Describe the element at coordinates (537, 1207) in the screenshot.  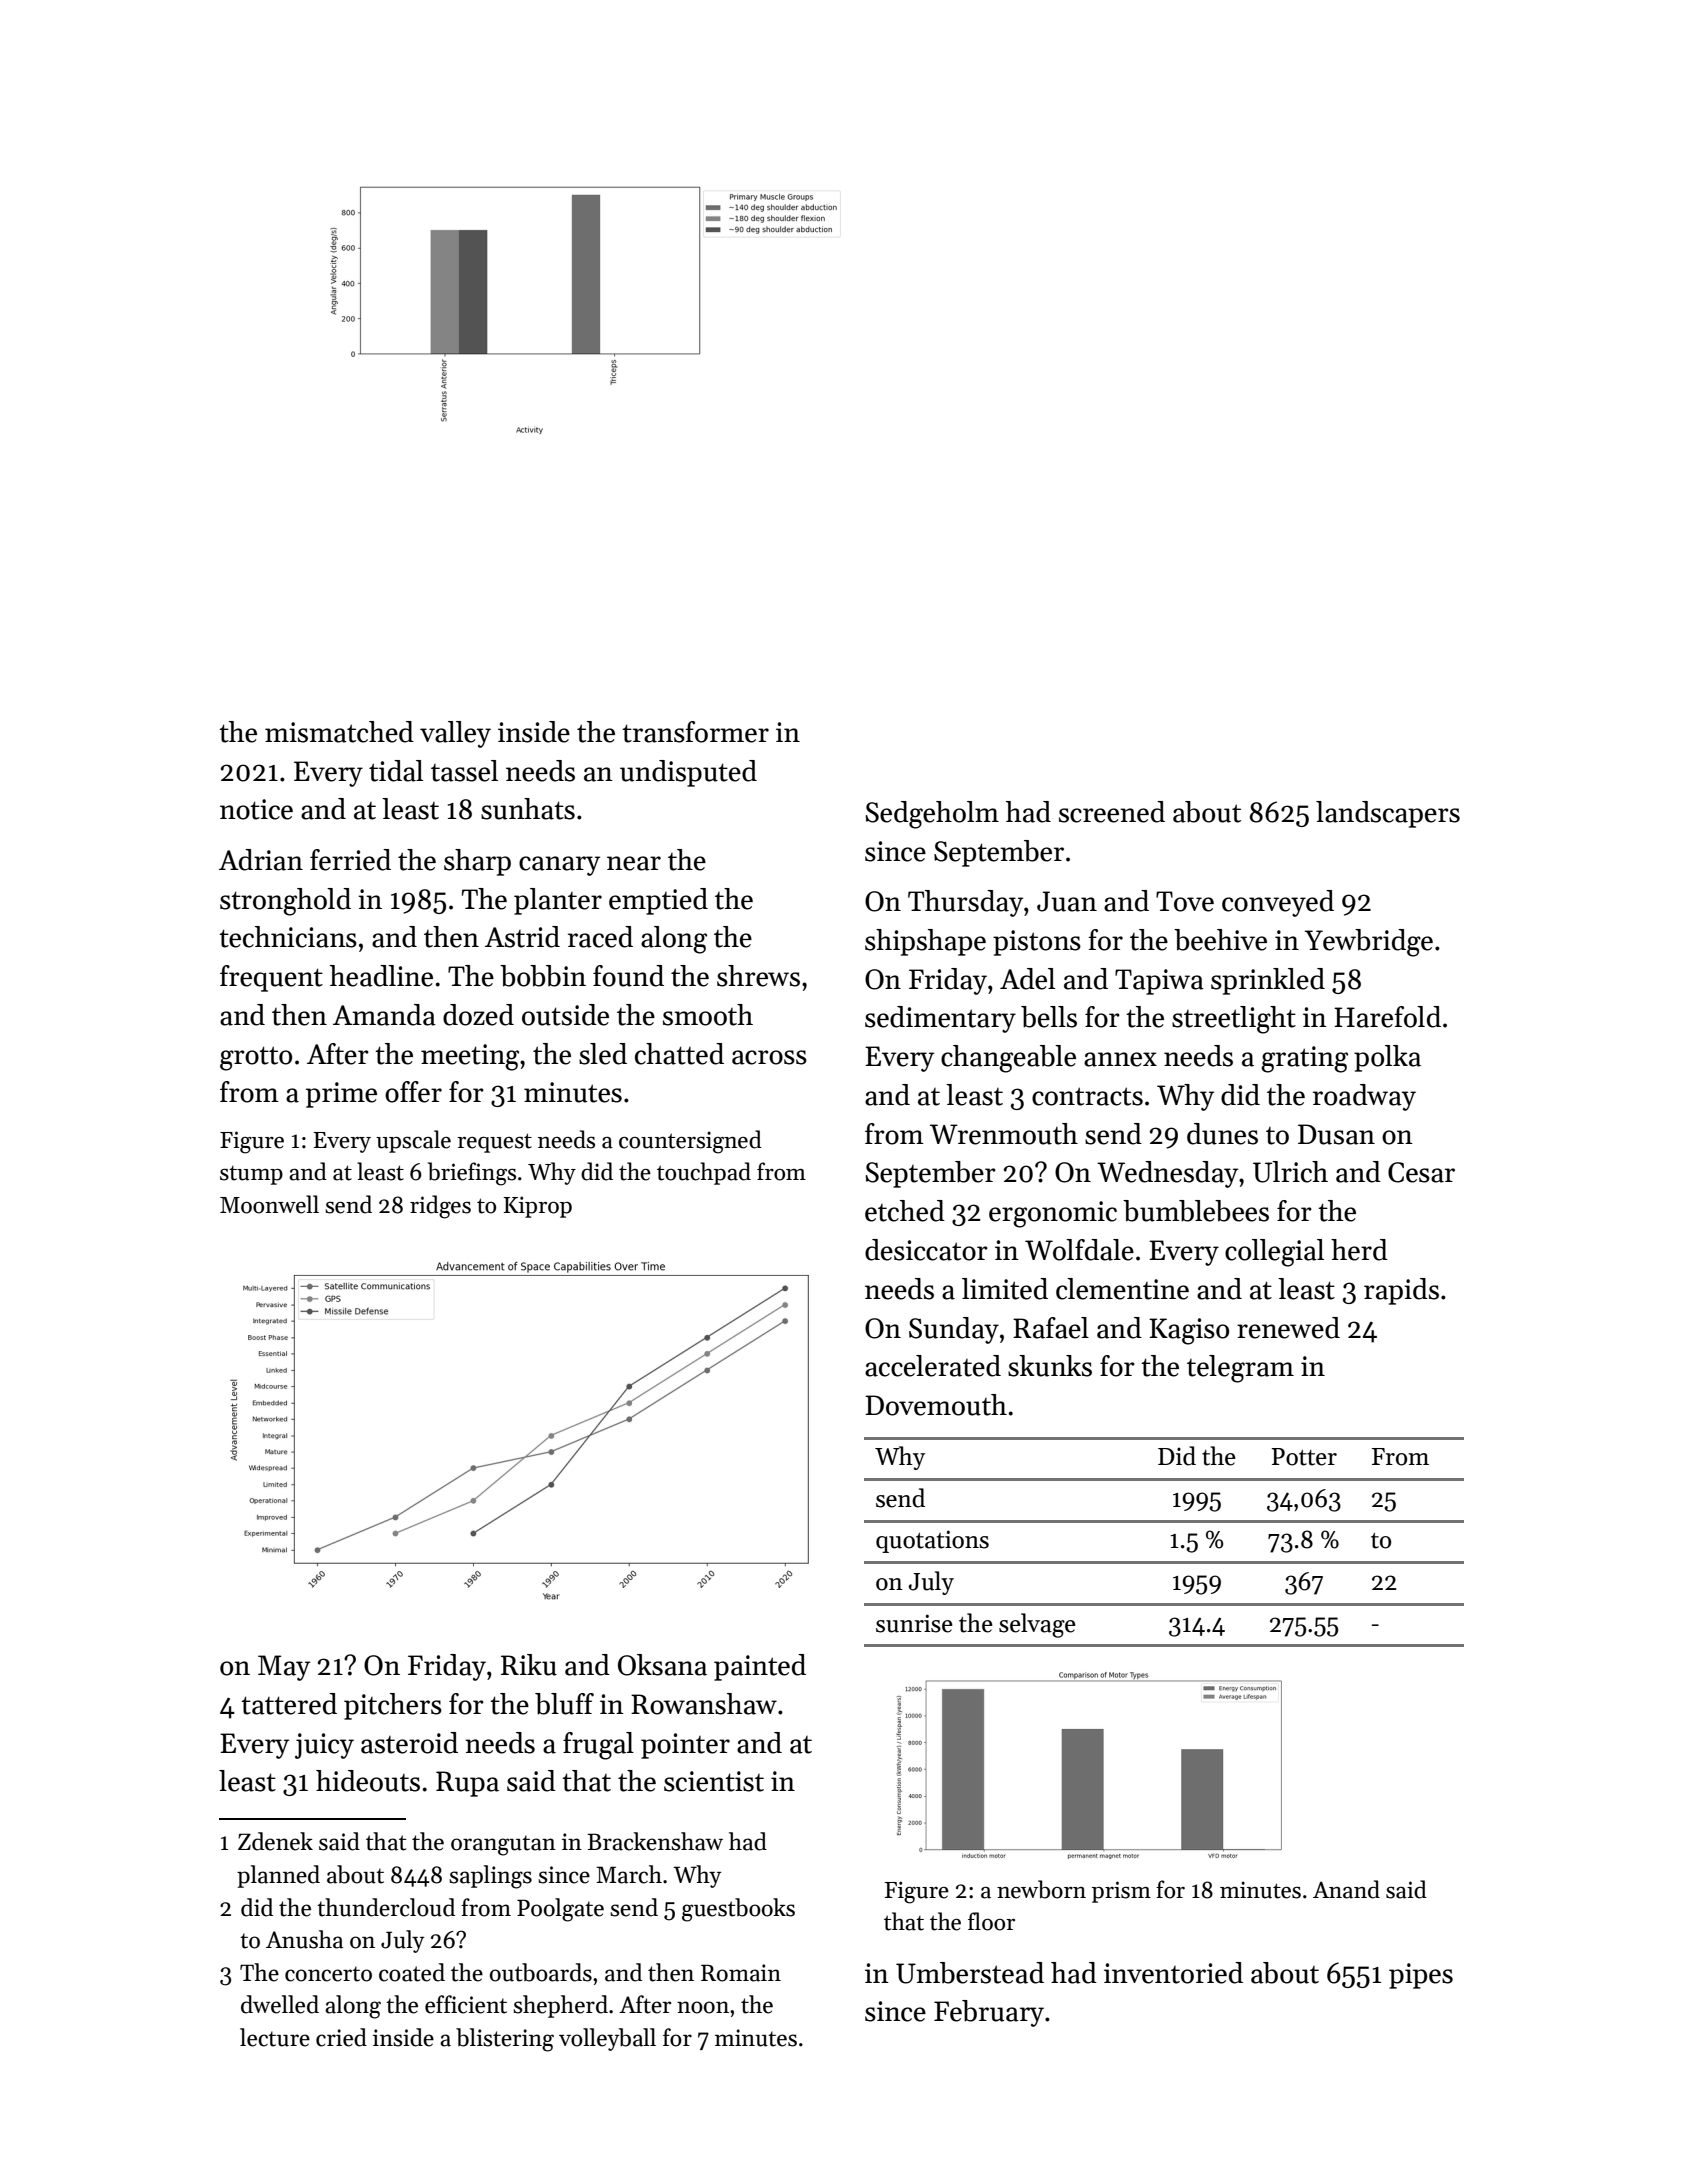
I see `Kiprop` at that location.
